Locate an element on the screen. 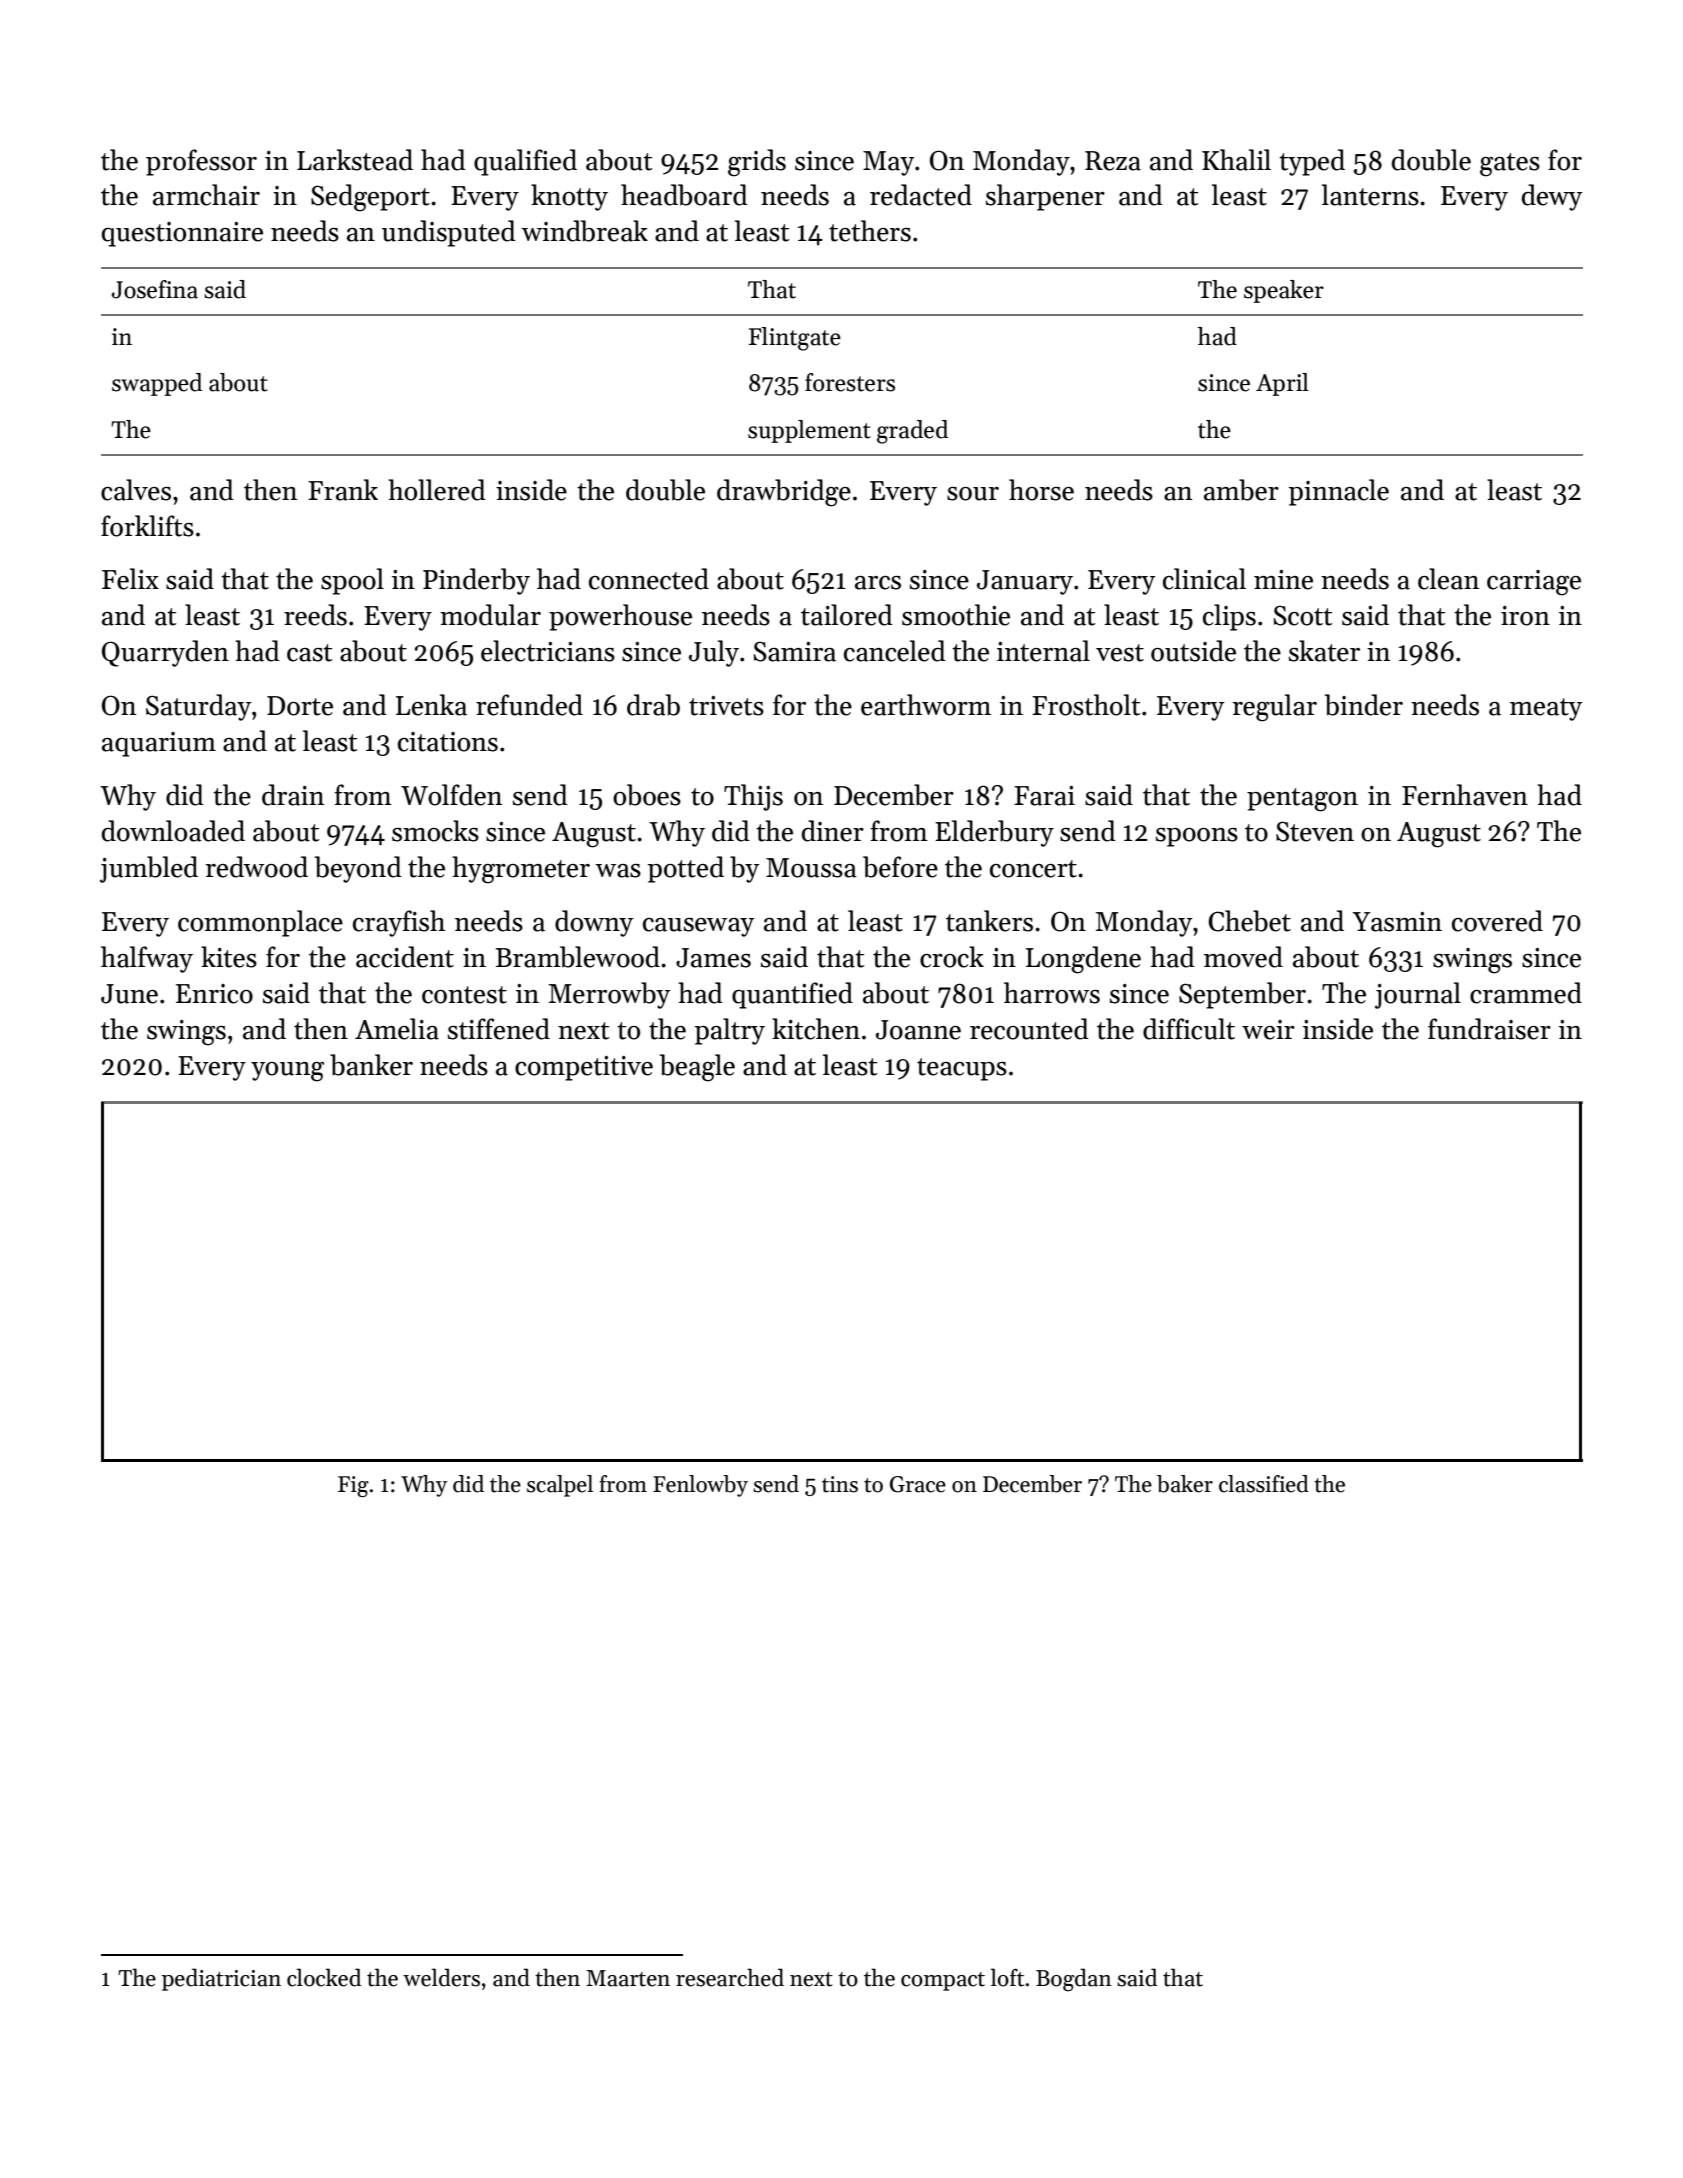  compact is located at coordinates (943, 1981).
